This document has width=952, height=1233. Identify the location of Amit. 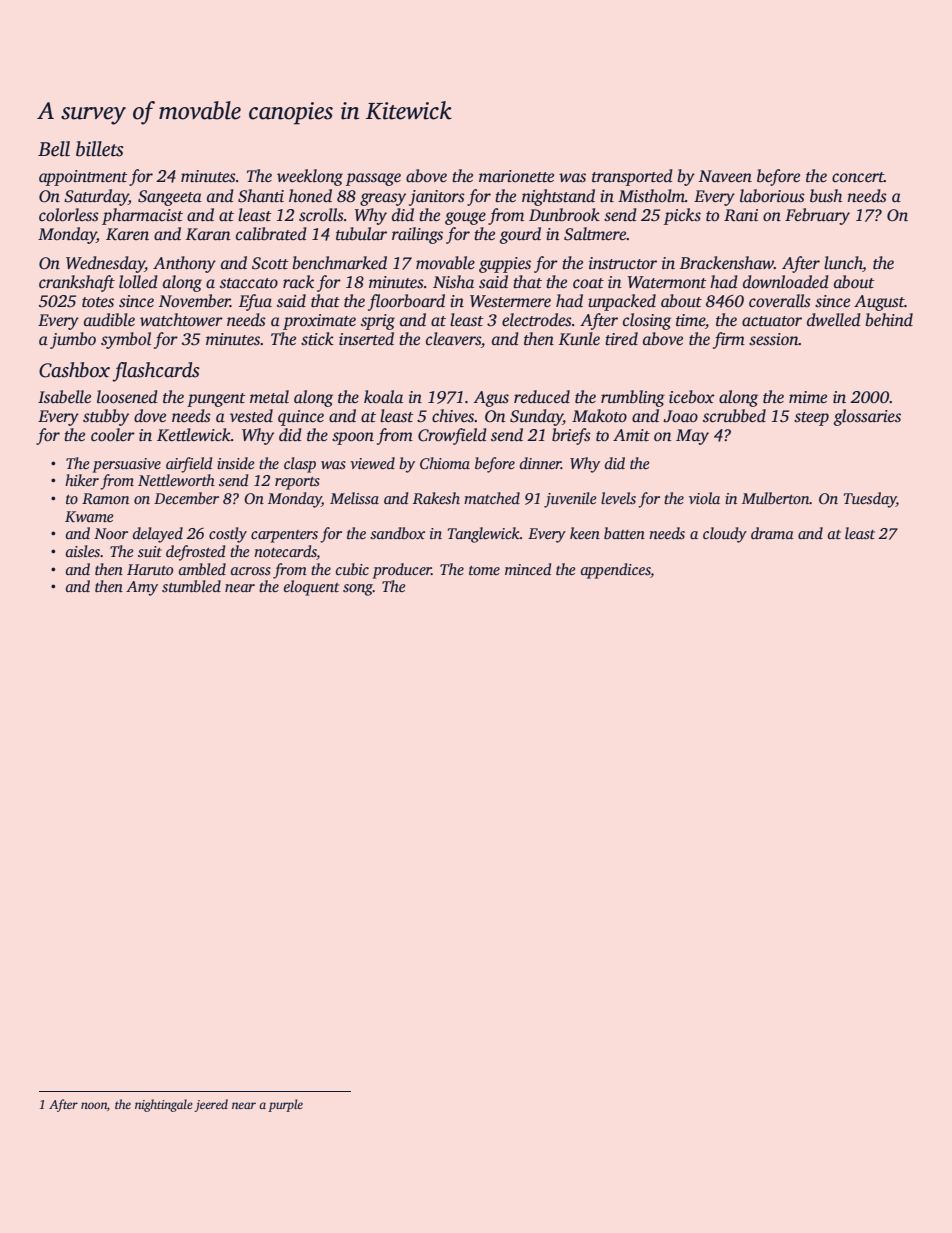
(631, 435).
